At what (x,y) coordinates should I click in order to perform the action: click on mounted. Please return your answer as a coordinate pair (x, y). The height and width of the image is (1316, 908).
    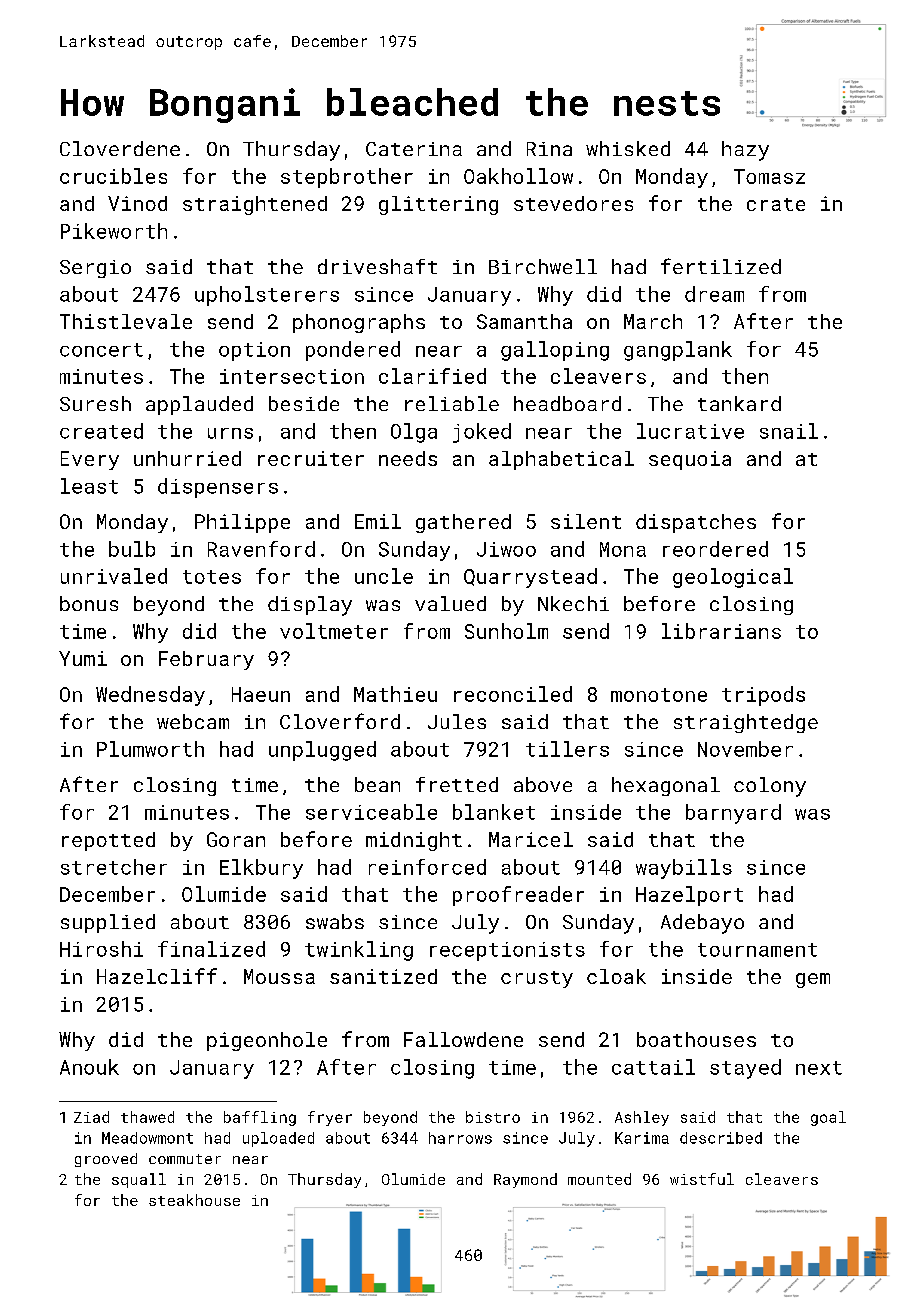
    Looking at the image, I should click on (599, 1179).
